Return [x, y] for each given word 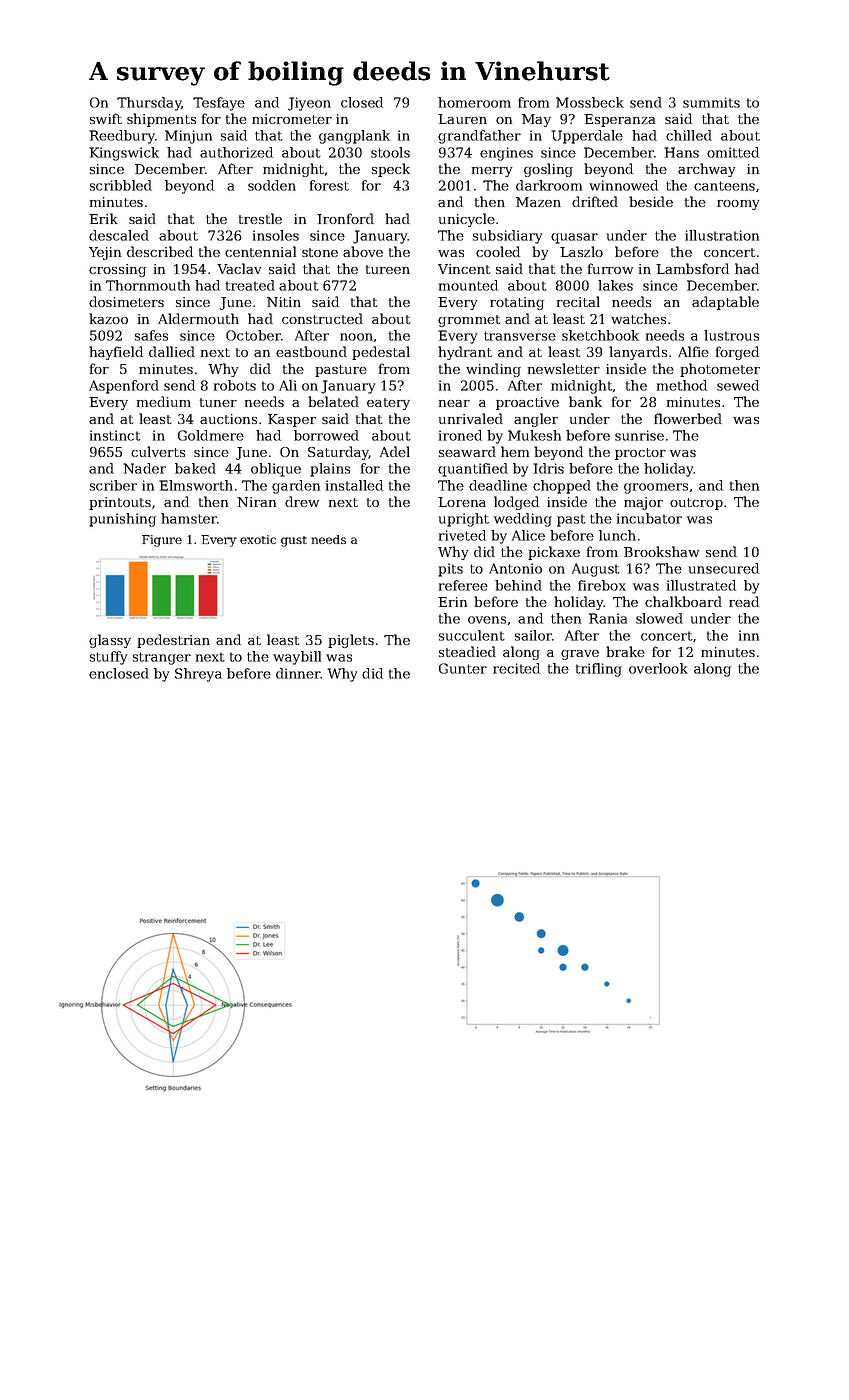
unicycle [467, 220]
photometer [720, 370]
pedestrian [173, 641]
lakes [615, 285]
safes [151, 335]
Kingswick [124, 154]
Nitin [284, 302]
